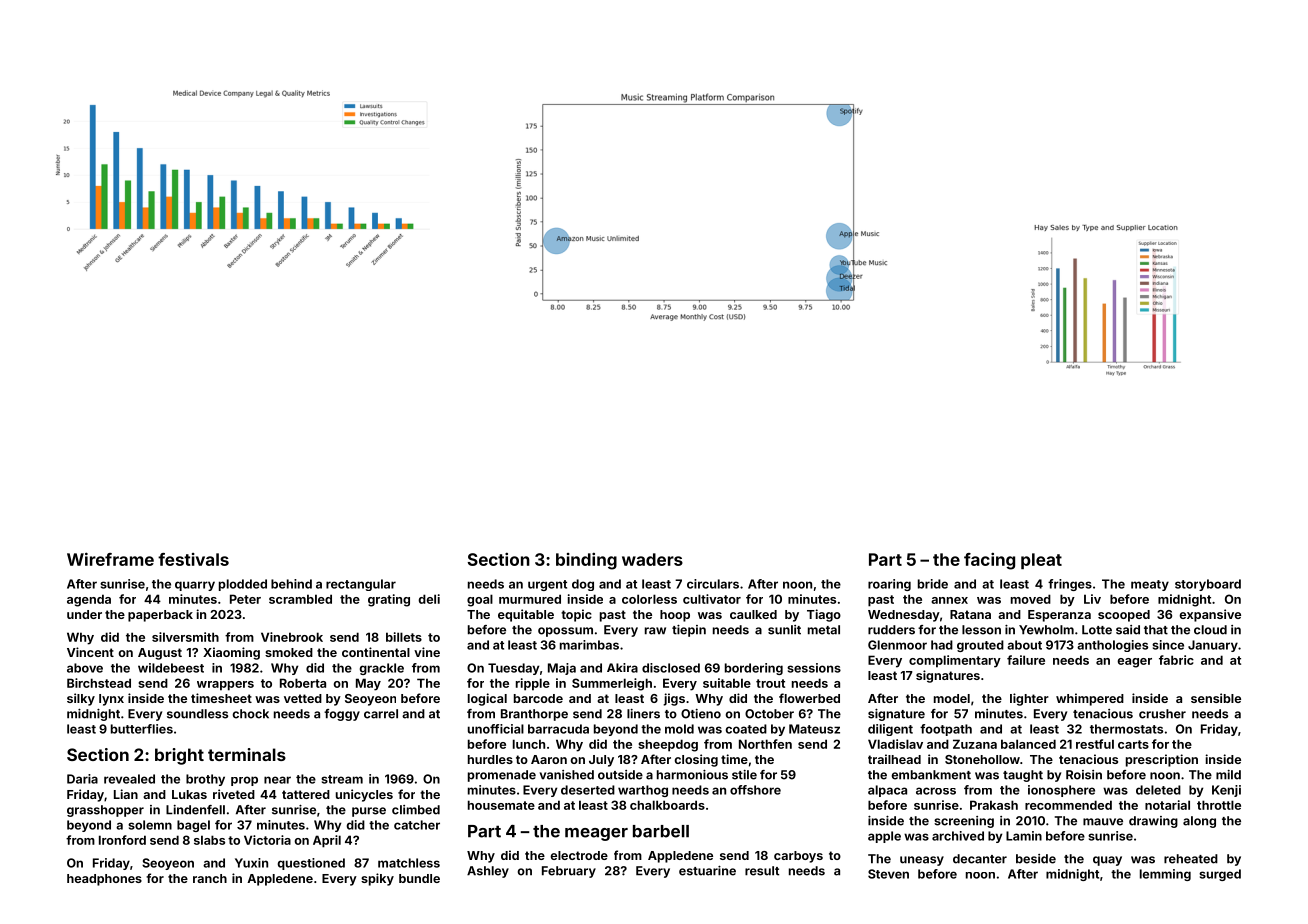 Image resolution: width=1308 pixels, height=924 pixels. Describe the element at coordinates (1024, 836) in the screenshot. I see `Lamin` at that location.
